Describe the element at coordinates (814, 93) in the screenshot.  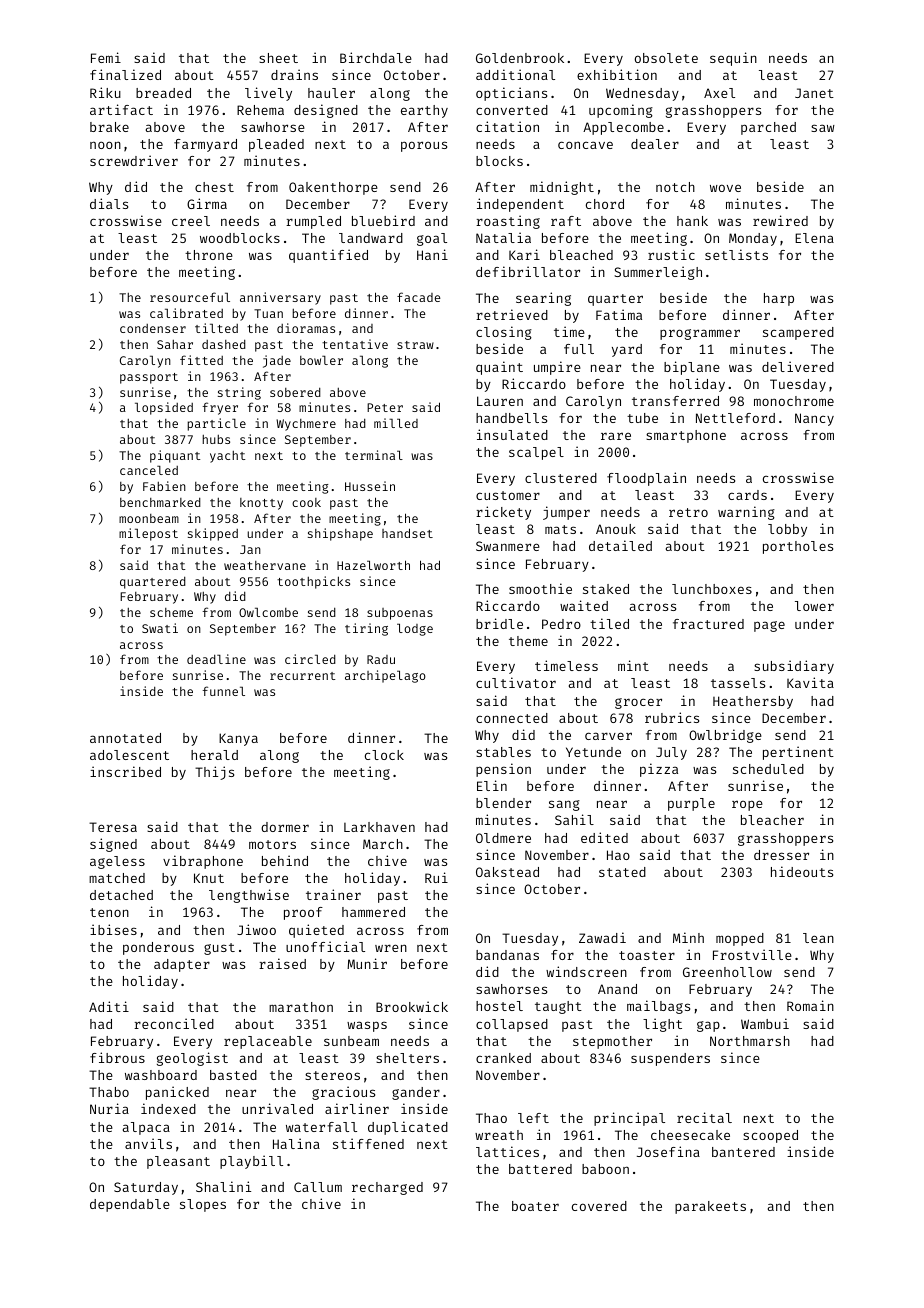
I see `Janet` at that location.
